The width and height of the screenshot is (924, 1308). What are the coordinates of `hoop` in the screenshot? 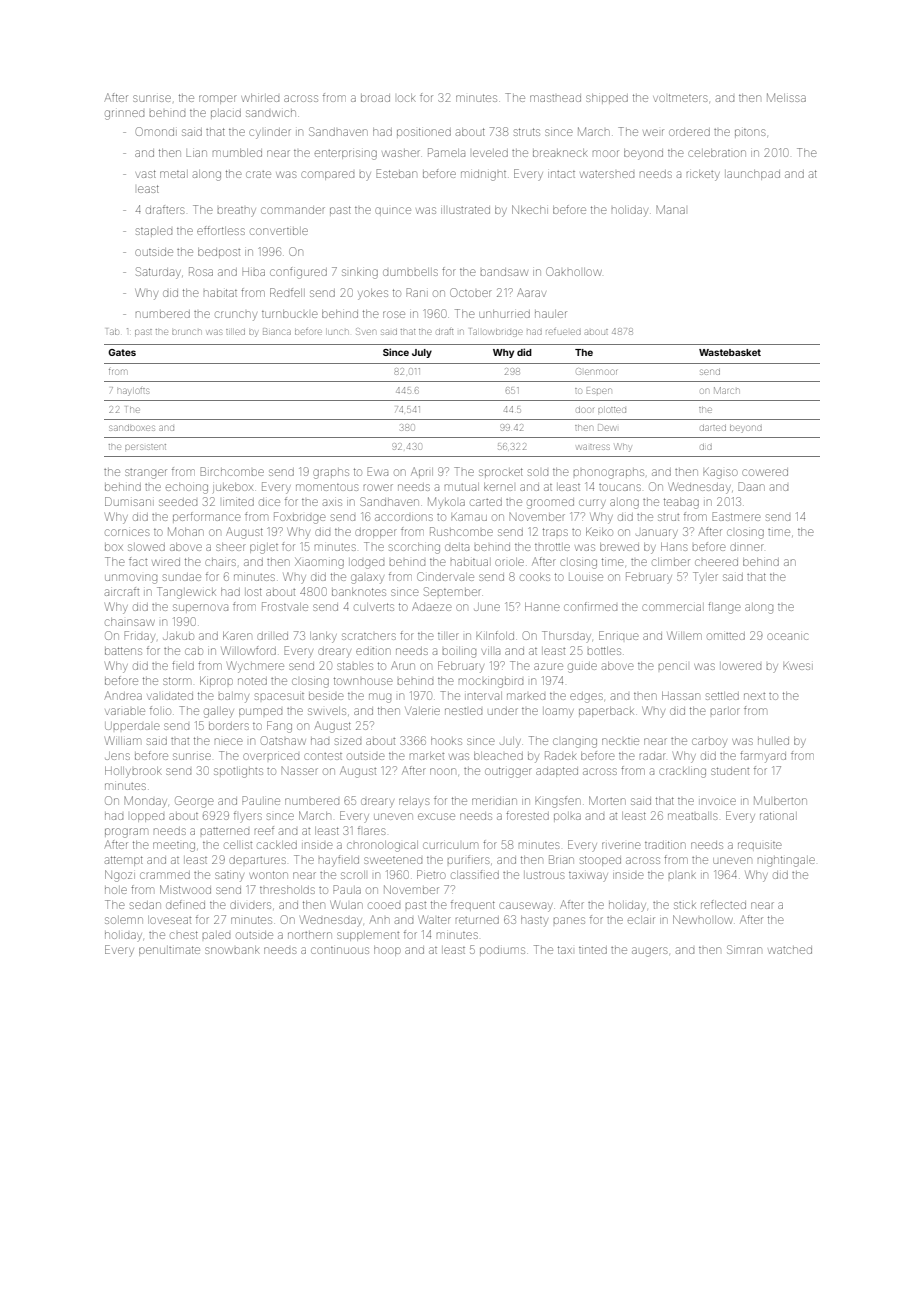 It's located at (387, 951).
